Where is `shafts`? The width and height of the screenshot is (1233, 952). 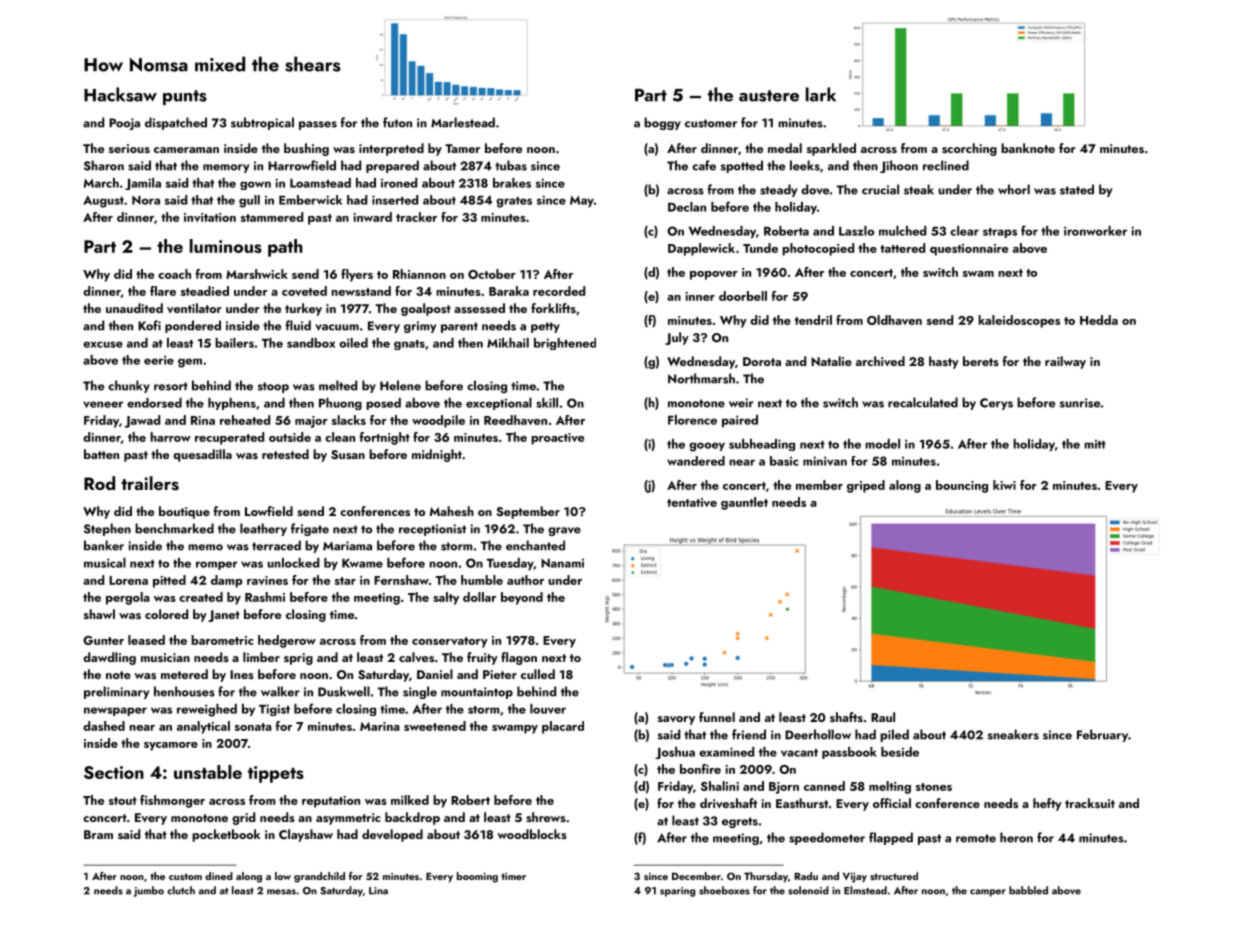
shafts is located at coordinates (846, 717).
